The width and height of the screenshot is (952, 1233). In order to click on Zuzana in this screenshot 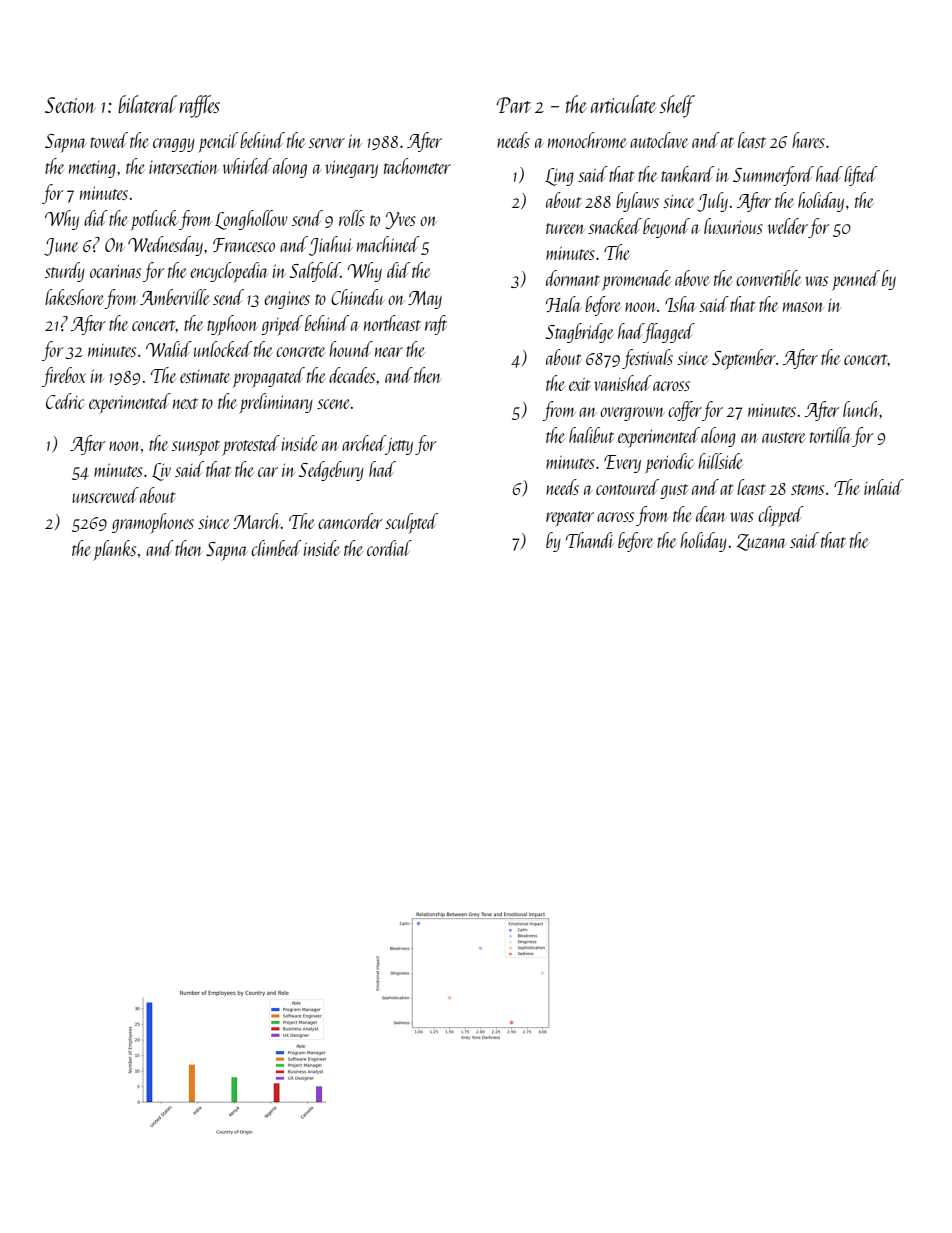, I will do `click(762, 542)`.
